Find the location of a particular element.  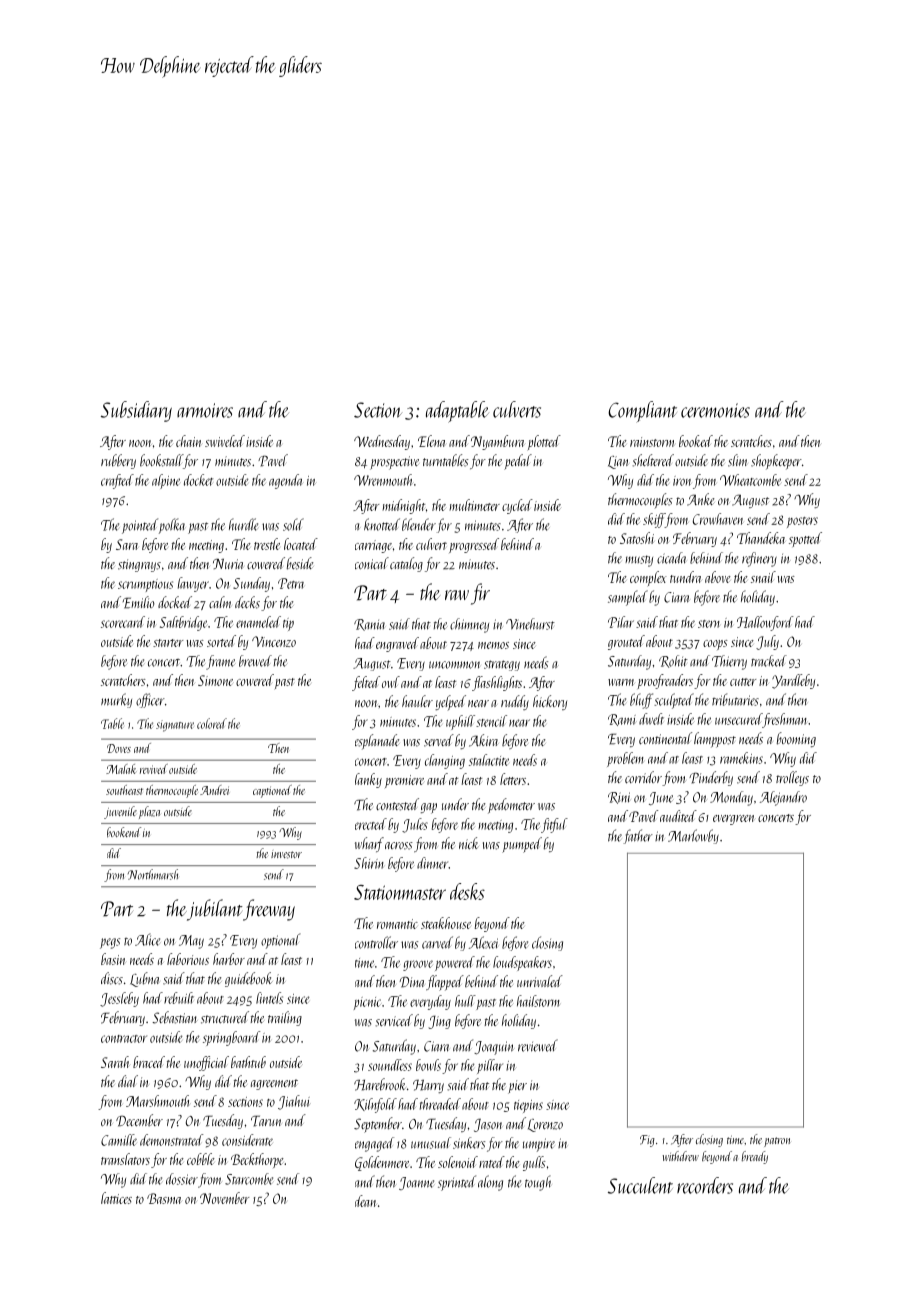

tiepins is located at coordinates (528, 1106).
